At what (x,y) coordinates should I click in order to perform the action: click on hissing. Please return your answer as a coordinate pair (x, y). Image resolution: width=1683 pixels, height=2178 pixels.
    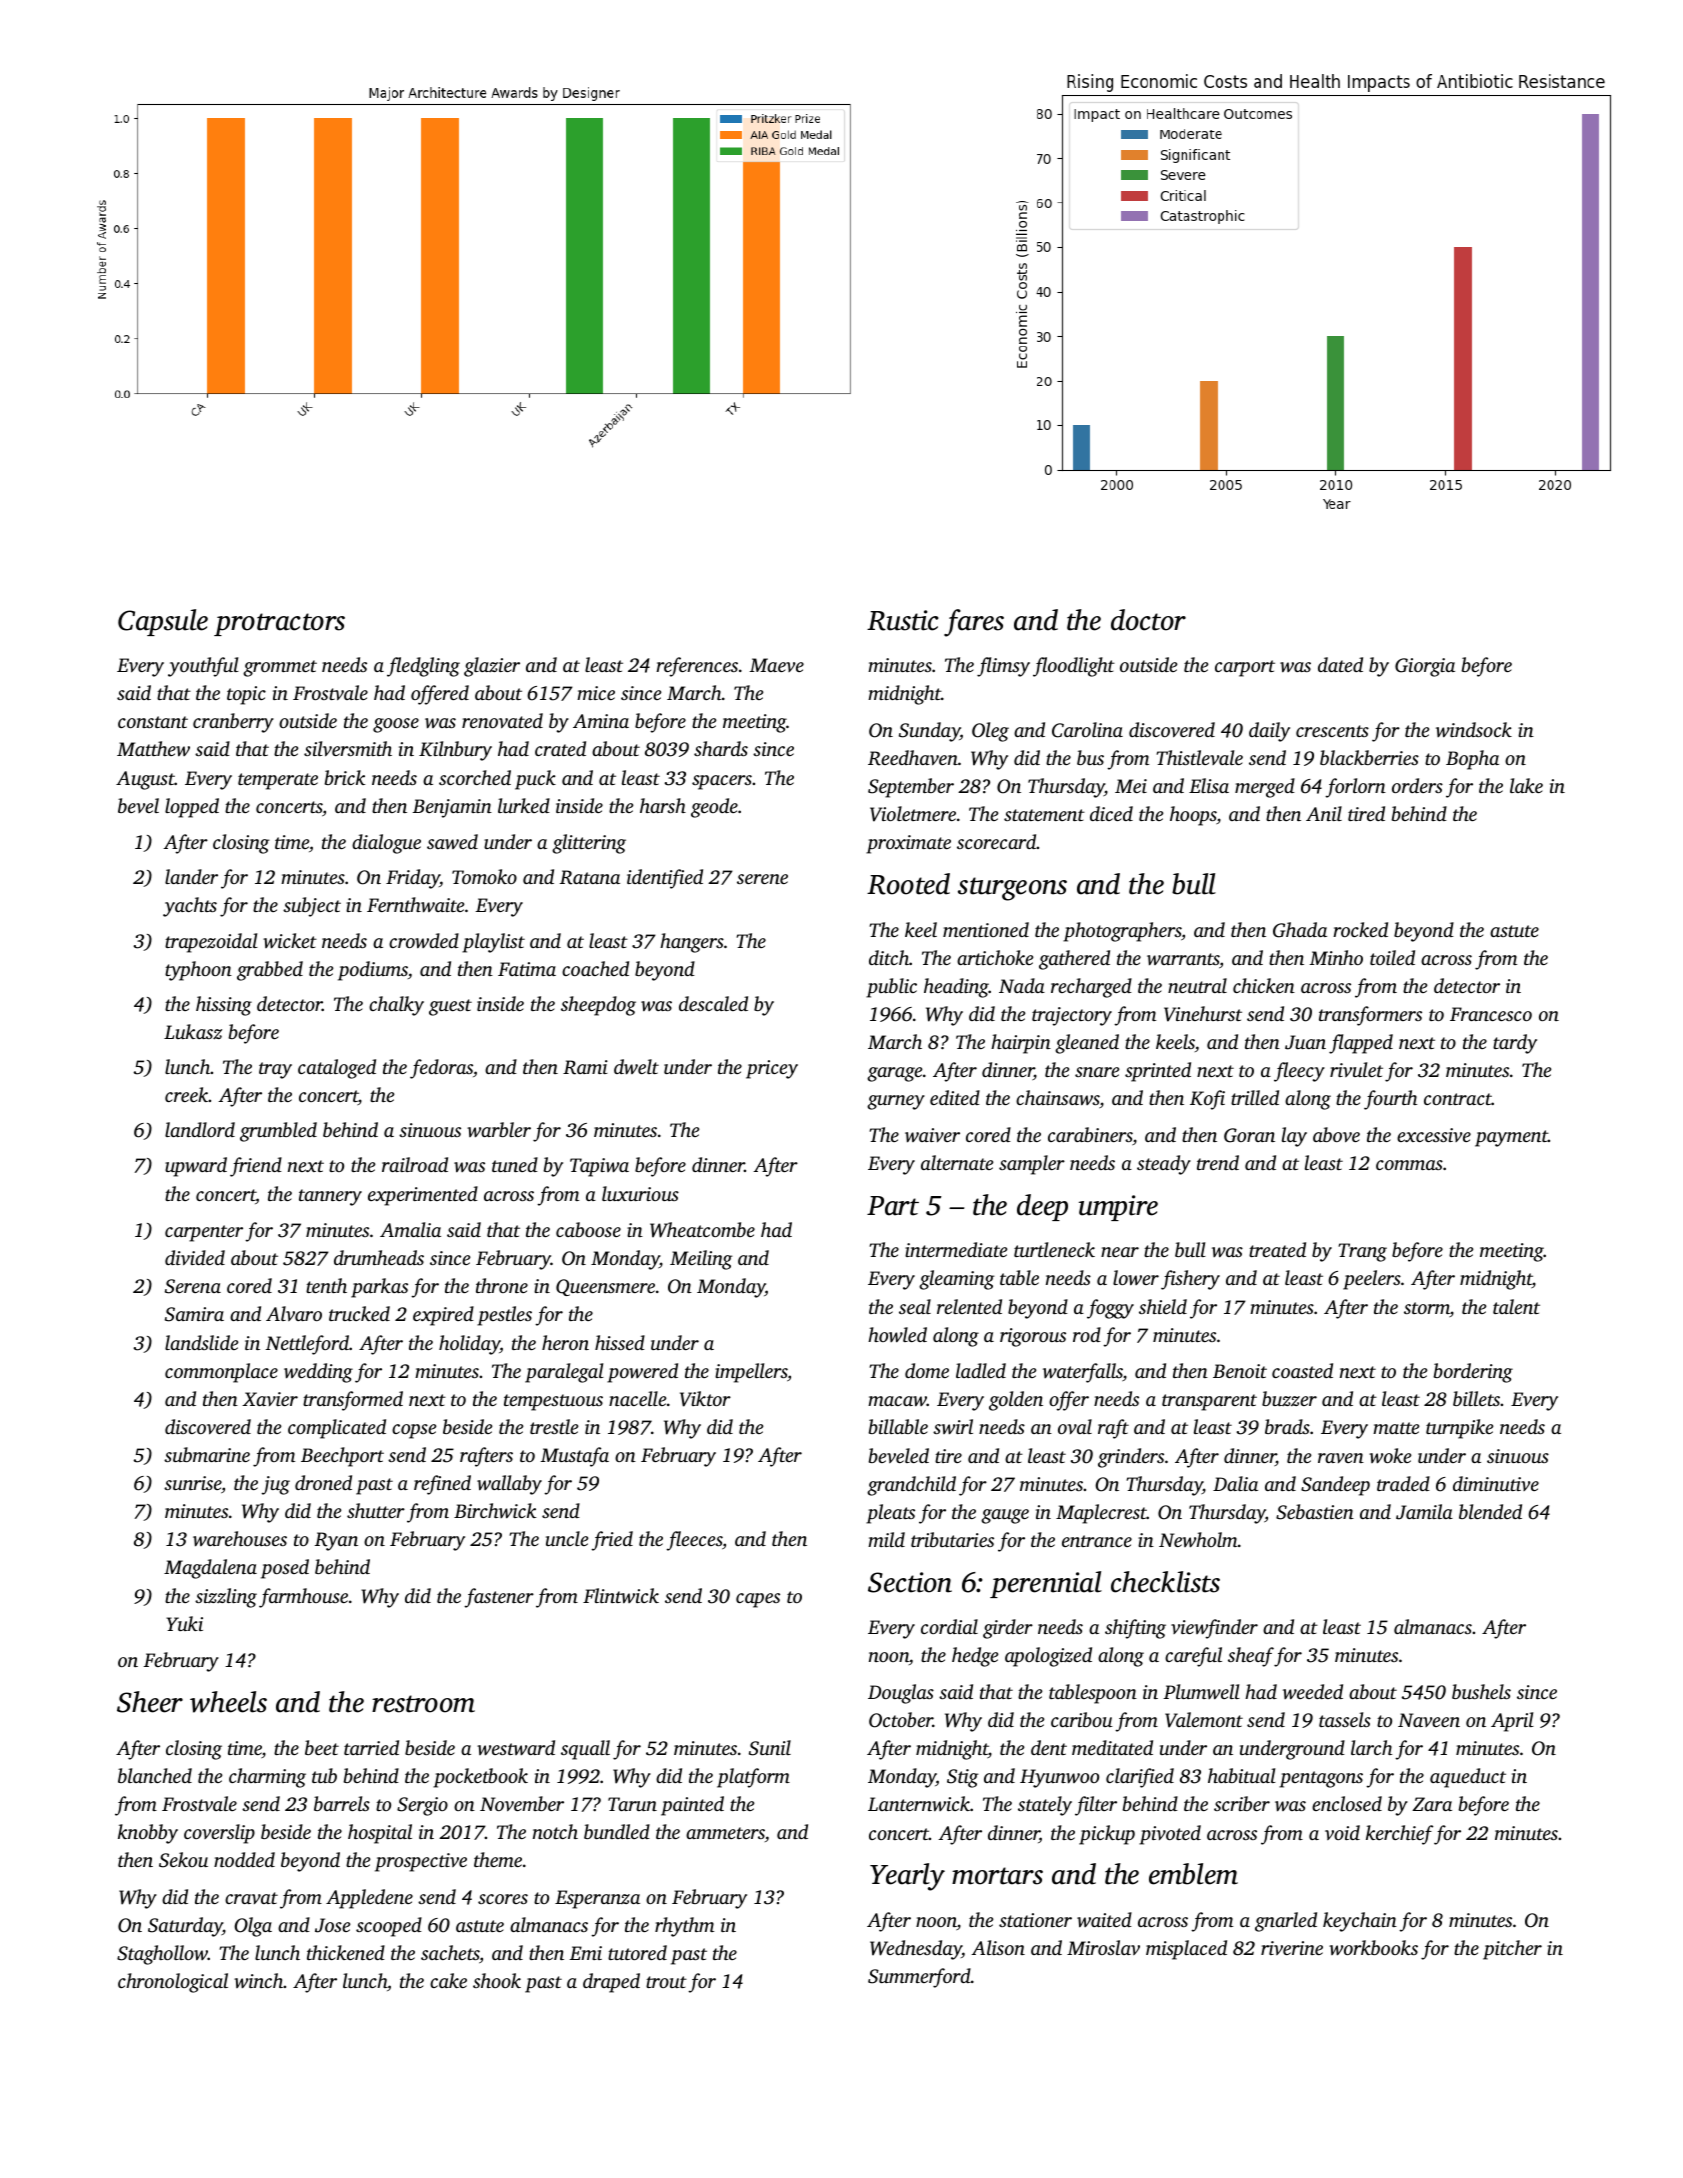
    Looking at the image, I should click on (224, 1006).
